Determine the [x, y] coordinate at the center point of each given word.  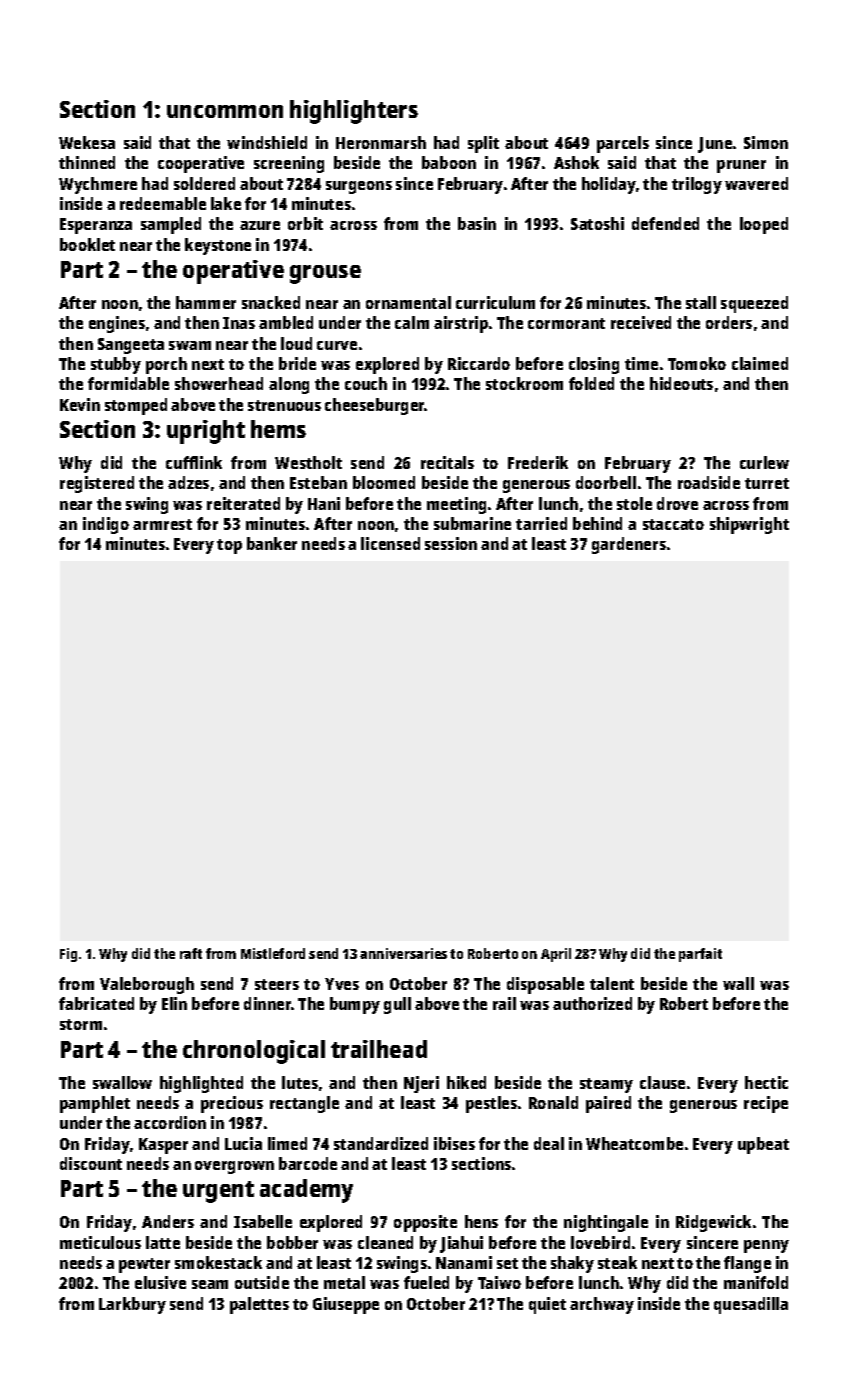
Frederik [538, 462]
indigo [106, 525]
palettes [259, 1305]
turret [767, 483]
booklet [87, 244]
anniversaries [403, 953]
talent [612, 983]
